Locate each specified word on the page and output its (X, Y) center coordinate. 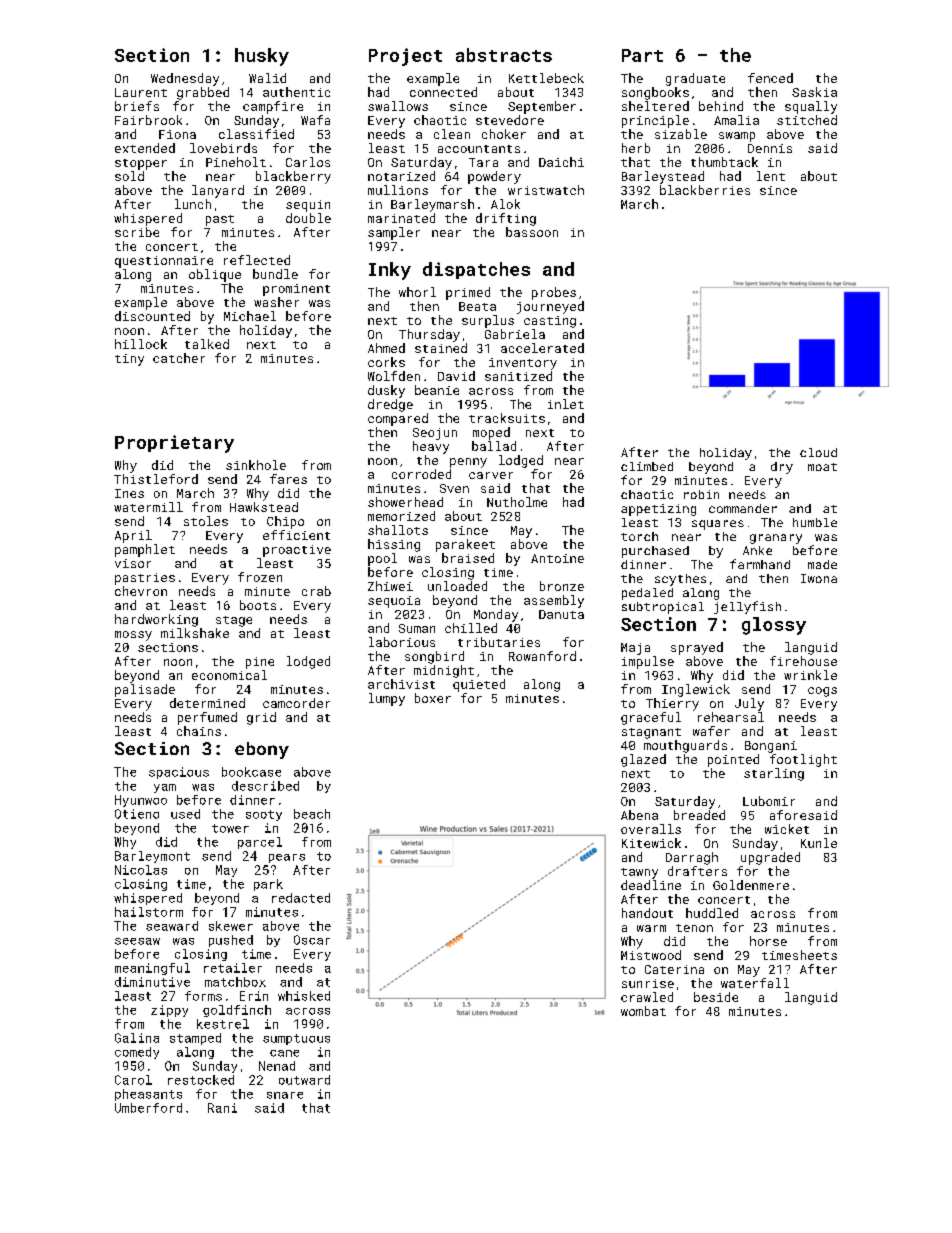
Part (642, 55)
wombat (643, 1011)
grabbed (203, 93)
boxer (433, 698)
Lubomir (769, 801)
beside (716, 997)
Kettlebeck (546, 78)
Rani (222, 1108)
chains (199, 731)
